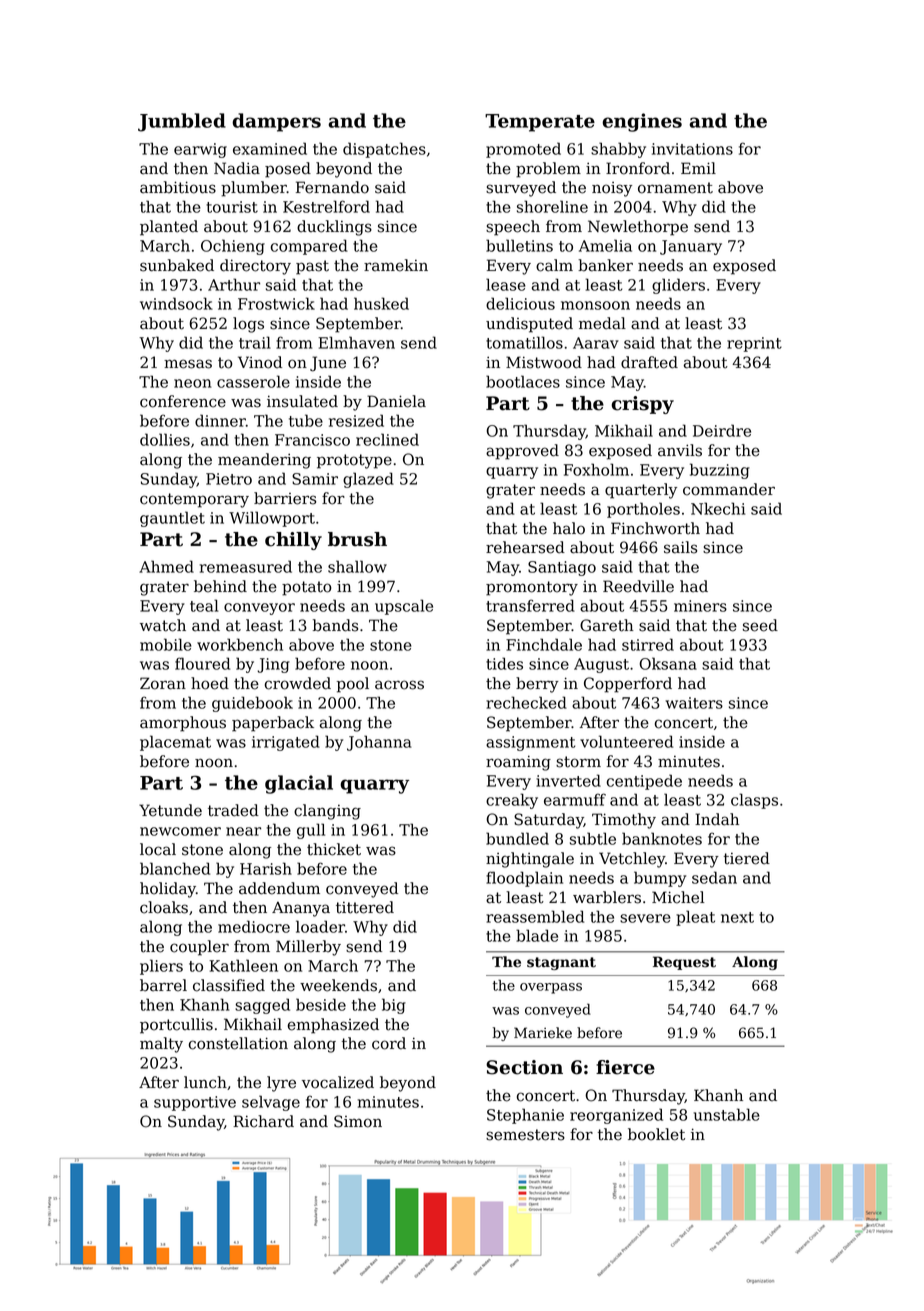 The width and height of the image is (924, 1311). I want to click on portcullis, so click(176, 1026).
